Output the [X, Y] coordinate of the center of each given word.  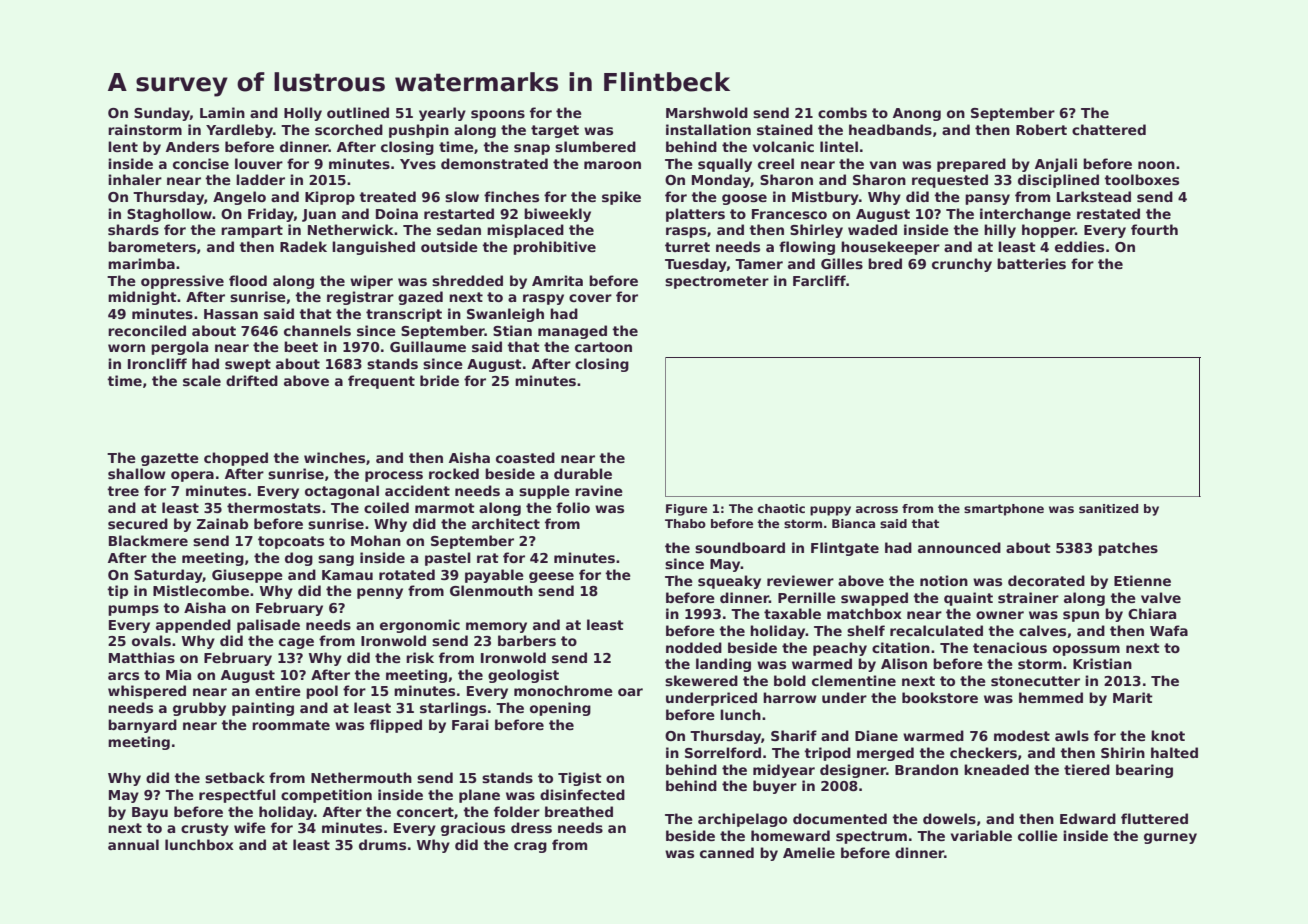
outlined [358, 112]
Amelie [809, 852]
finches [511, 196]
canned [727, 852]
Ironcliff [157, 363]
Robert [1041, 129]
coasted [525, 457]
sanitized [1108, 508]
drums [382, 844]
